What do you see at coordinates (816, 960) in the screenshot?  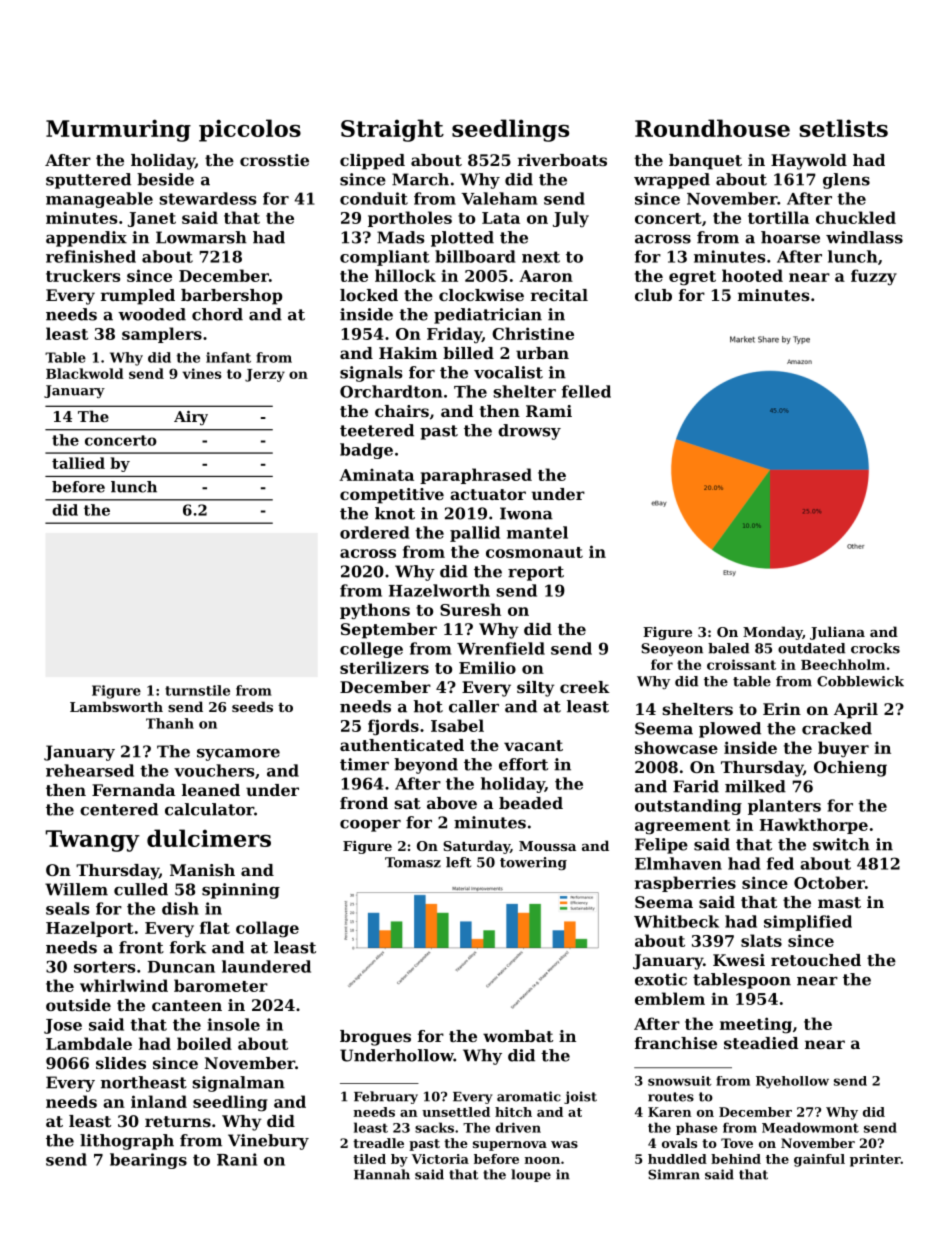 I see `retouched` at bounding box center [816, 960].
